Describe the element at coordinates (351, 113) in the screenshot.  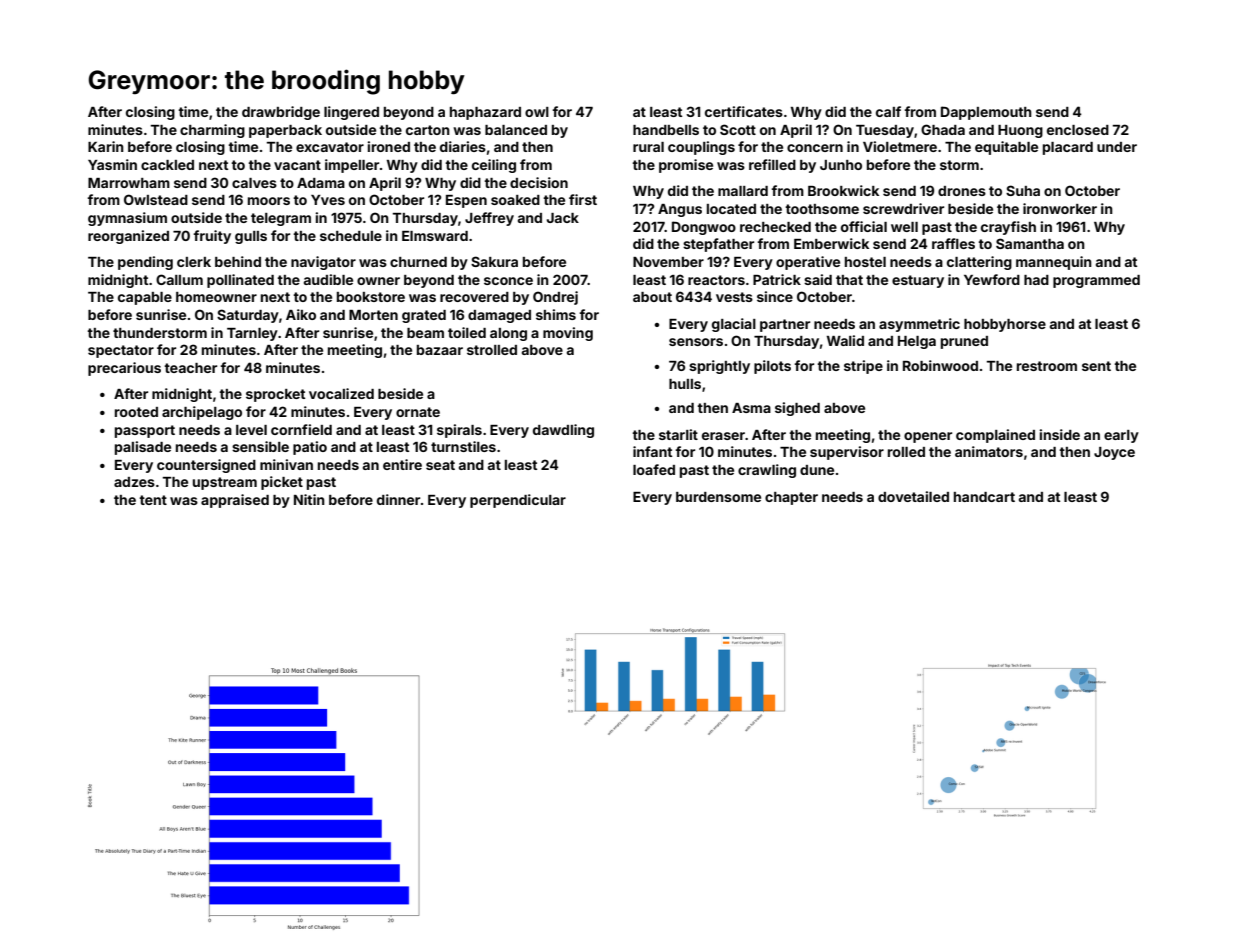
I see `lingered` at that location.
